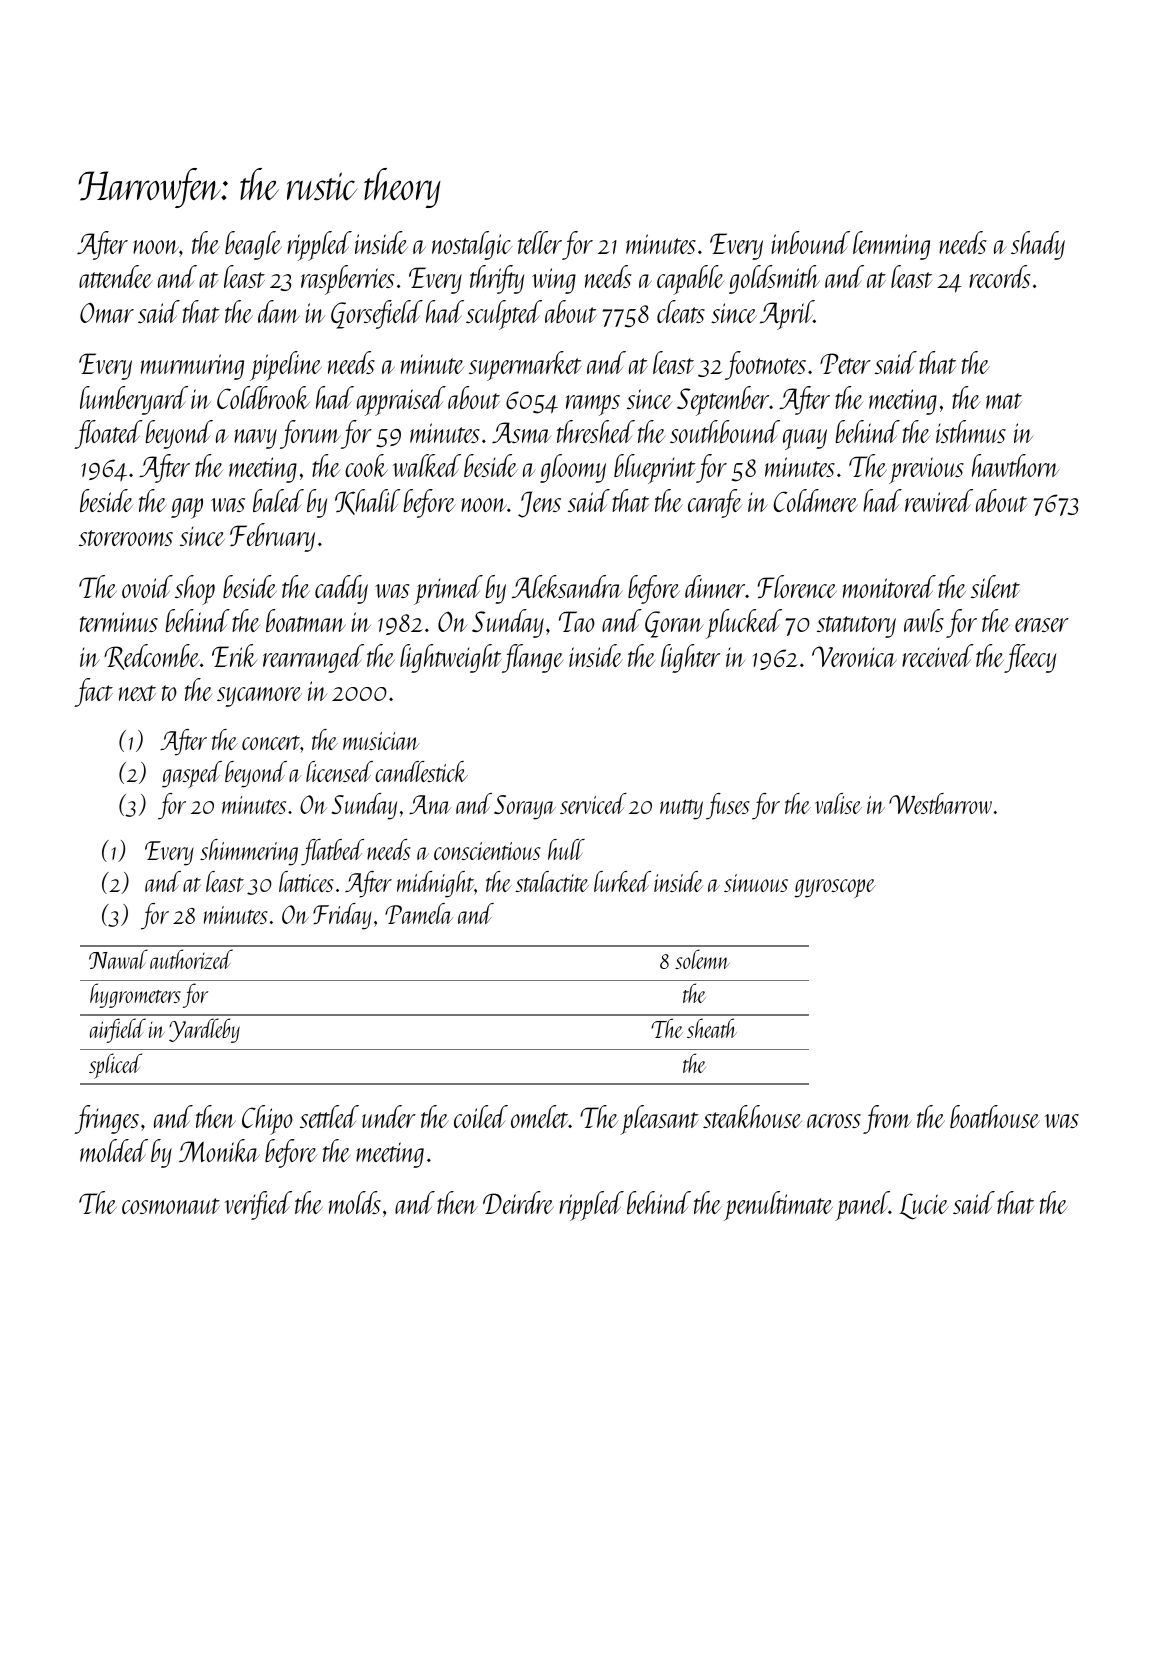  What do you see at coordinates (253, 245) in the screenshot?
I see `beagle` at bounding box center [253, 245].
